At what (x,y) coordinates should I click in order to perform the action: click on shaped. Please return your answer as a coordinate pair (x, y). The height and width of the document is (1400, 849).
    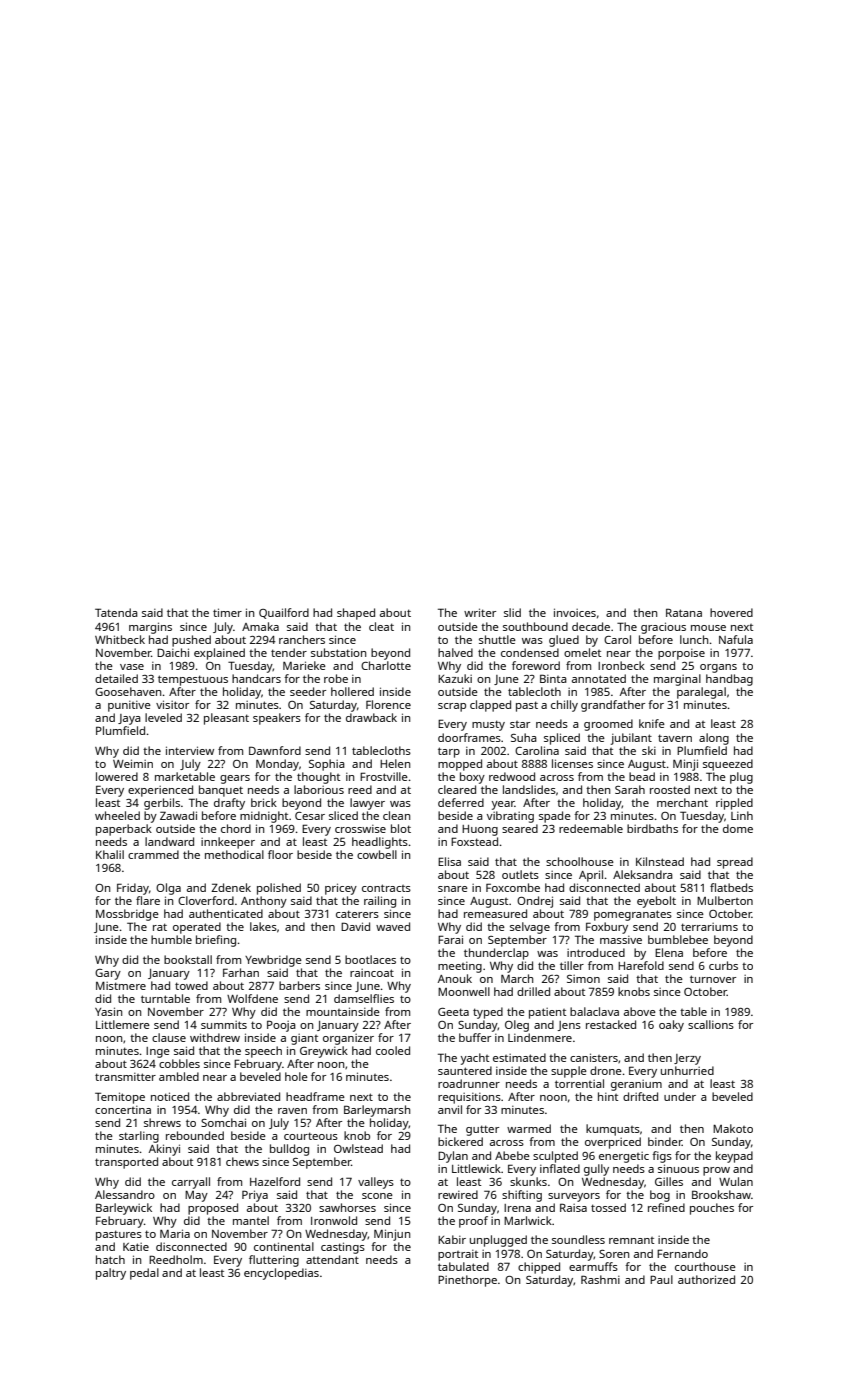
    Looking at the image, I should click on (356, 614).
